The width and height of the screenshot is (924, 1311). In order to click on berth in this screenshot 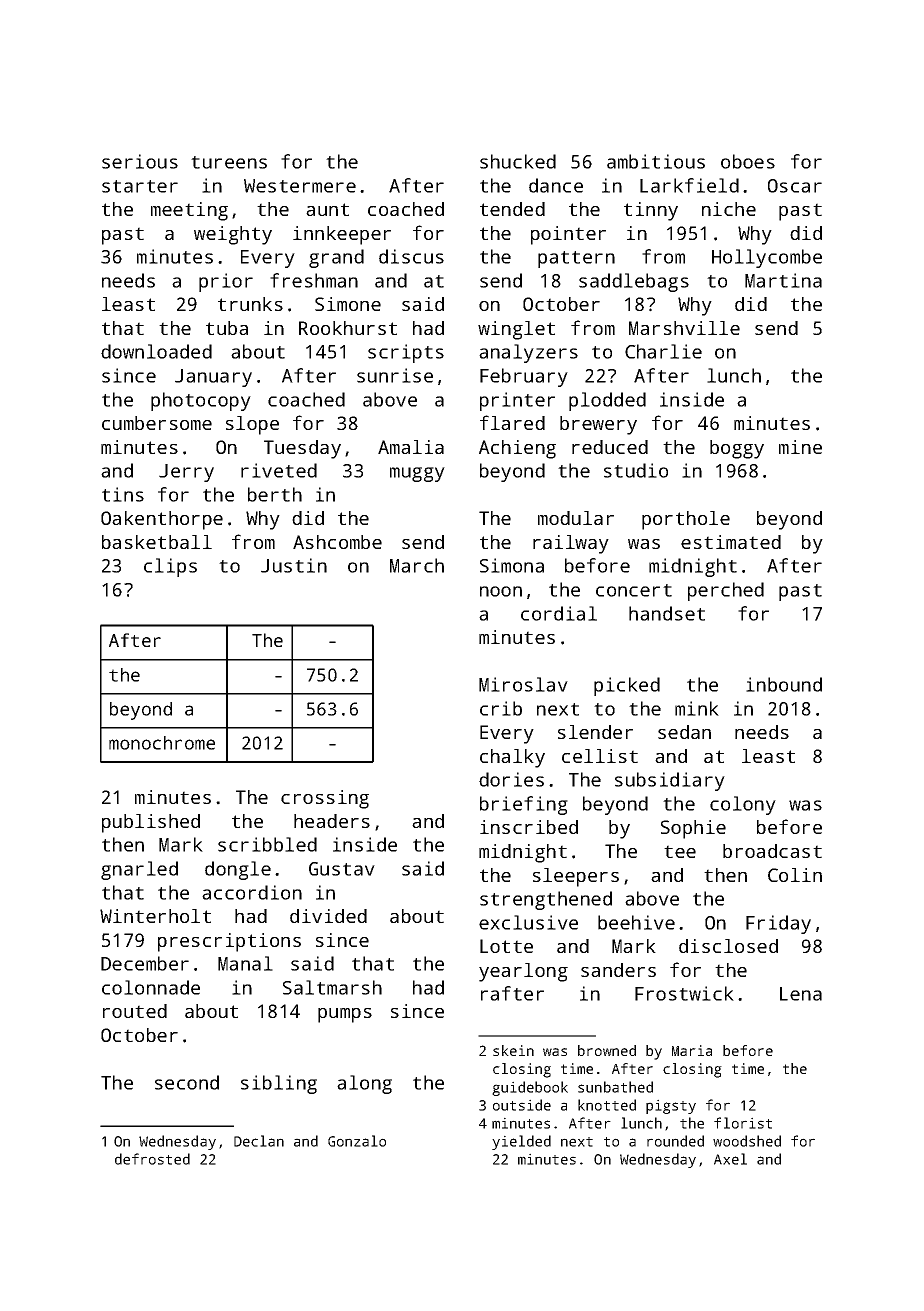, I will do `click(275, 494)`.
